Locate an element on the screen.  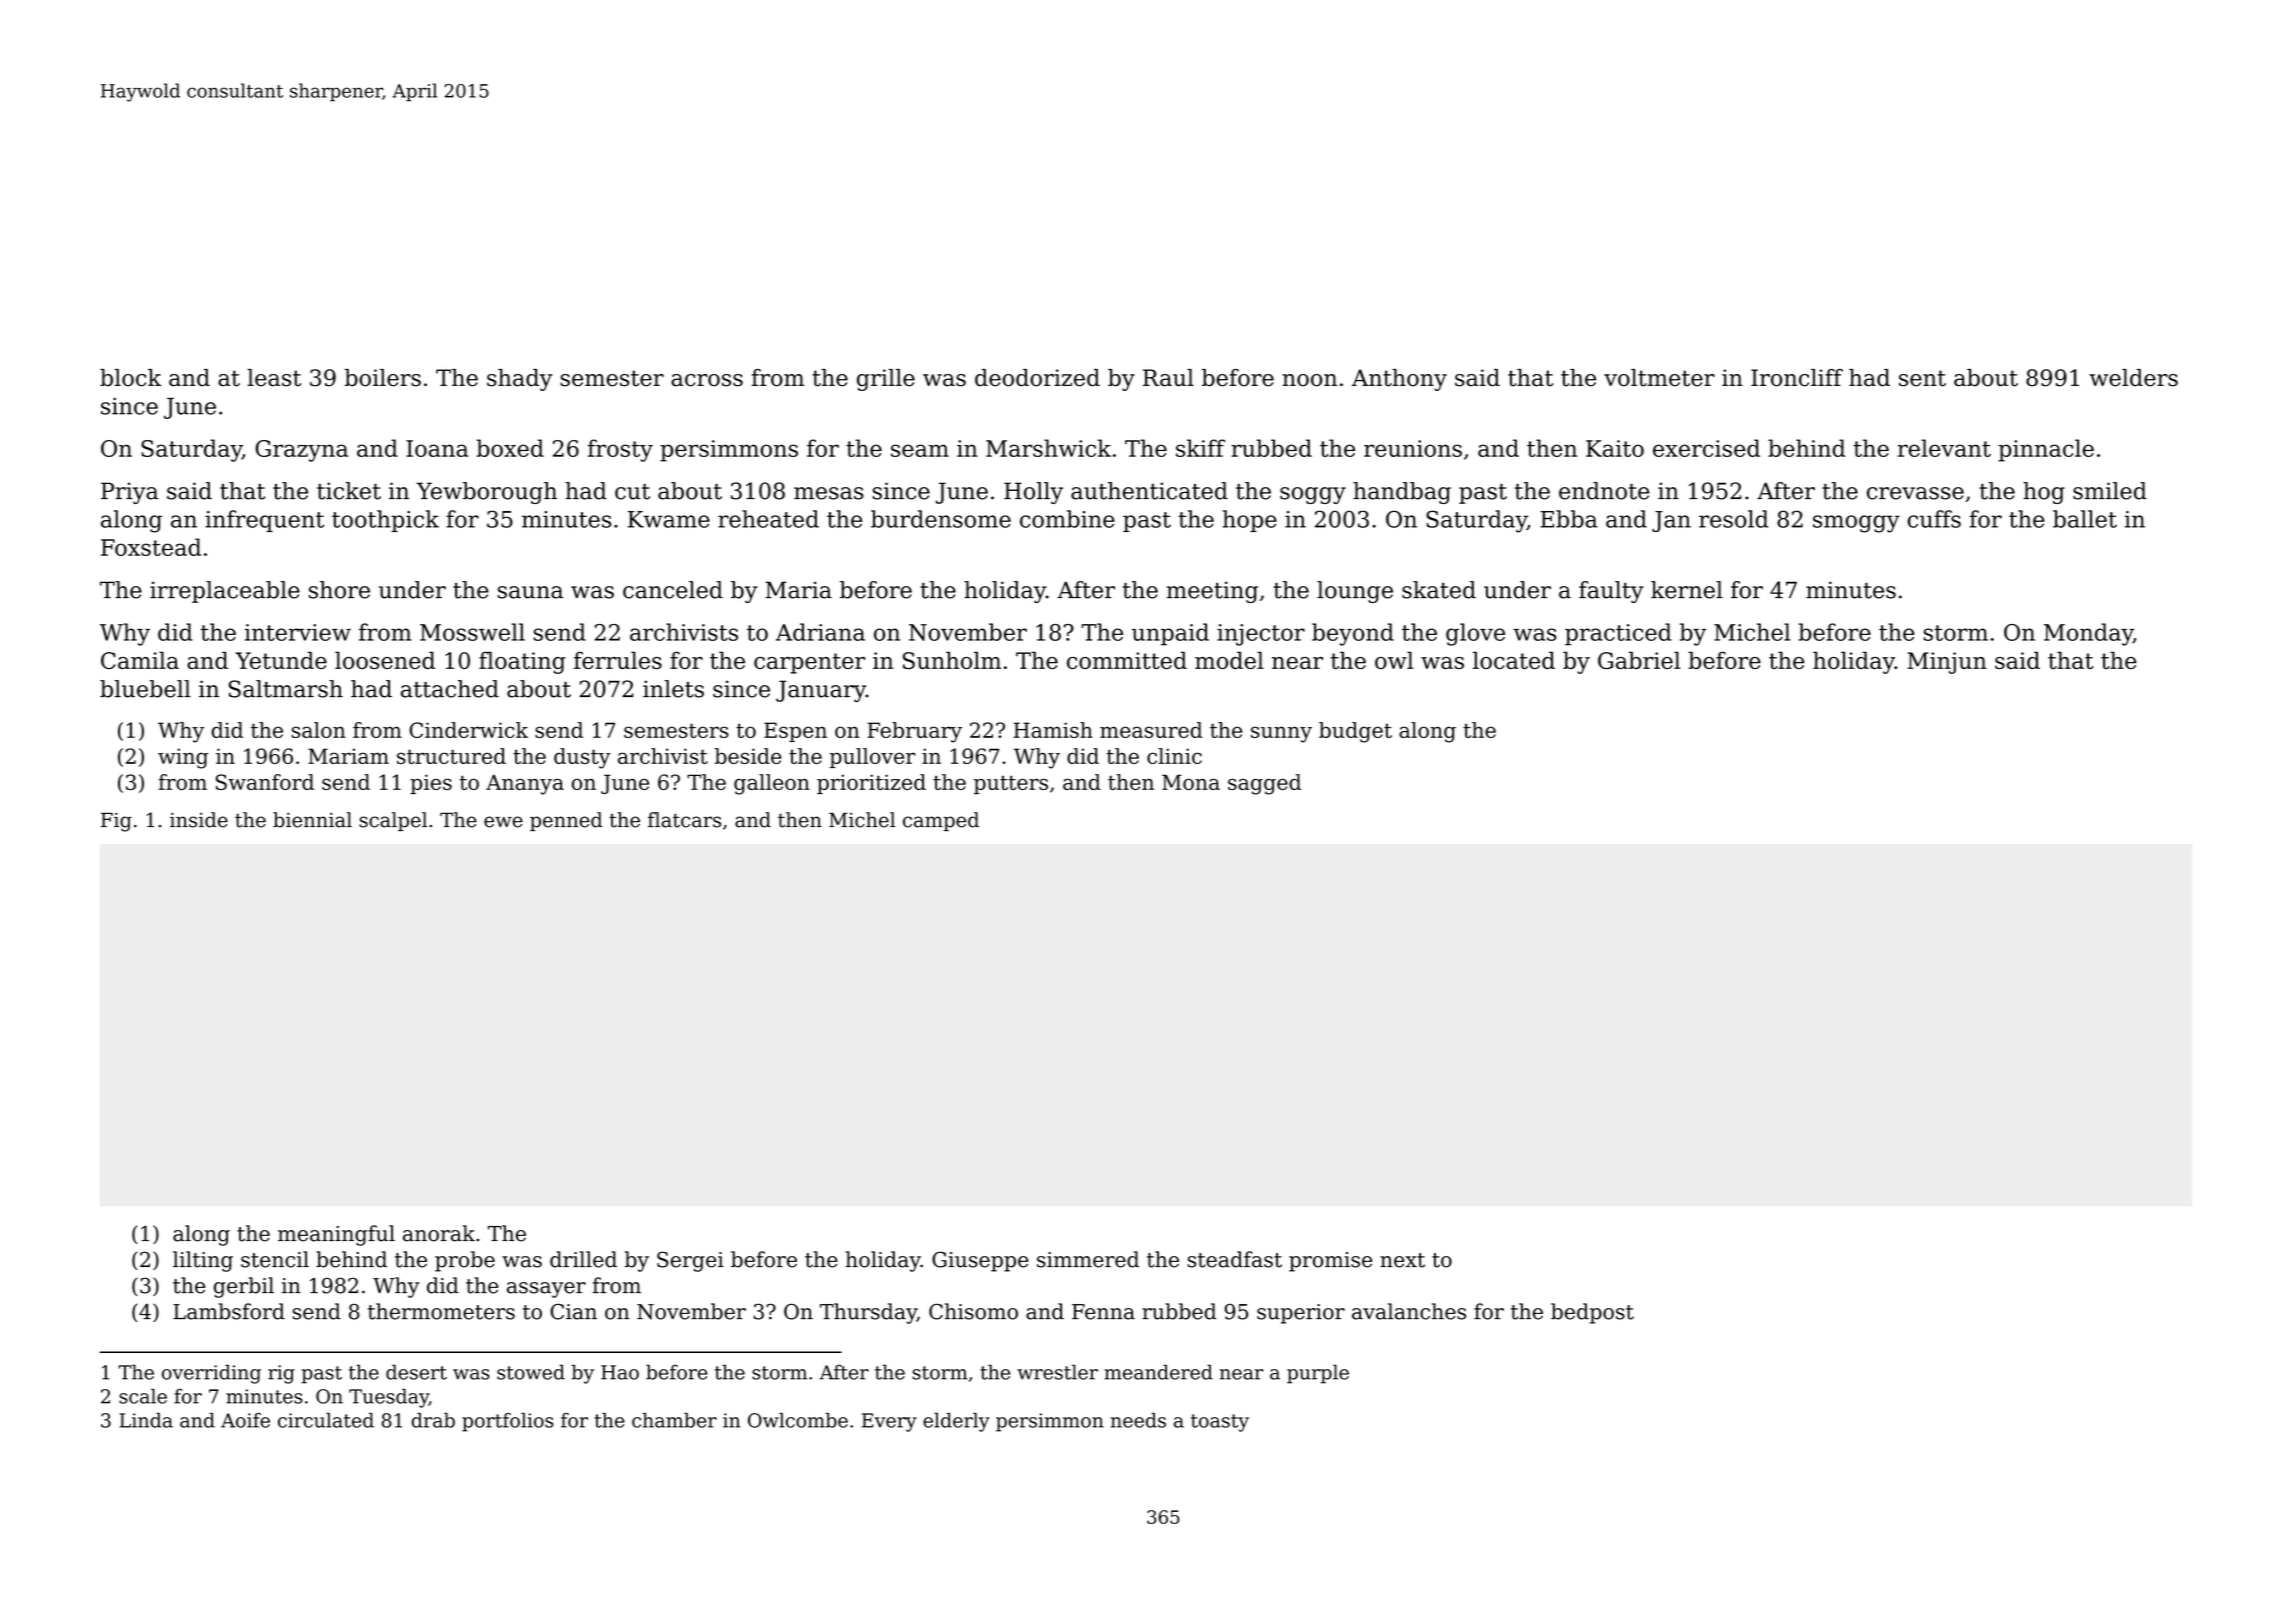
welders is located at coordinates (2133, 378).
